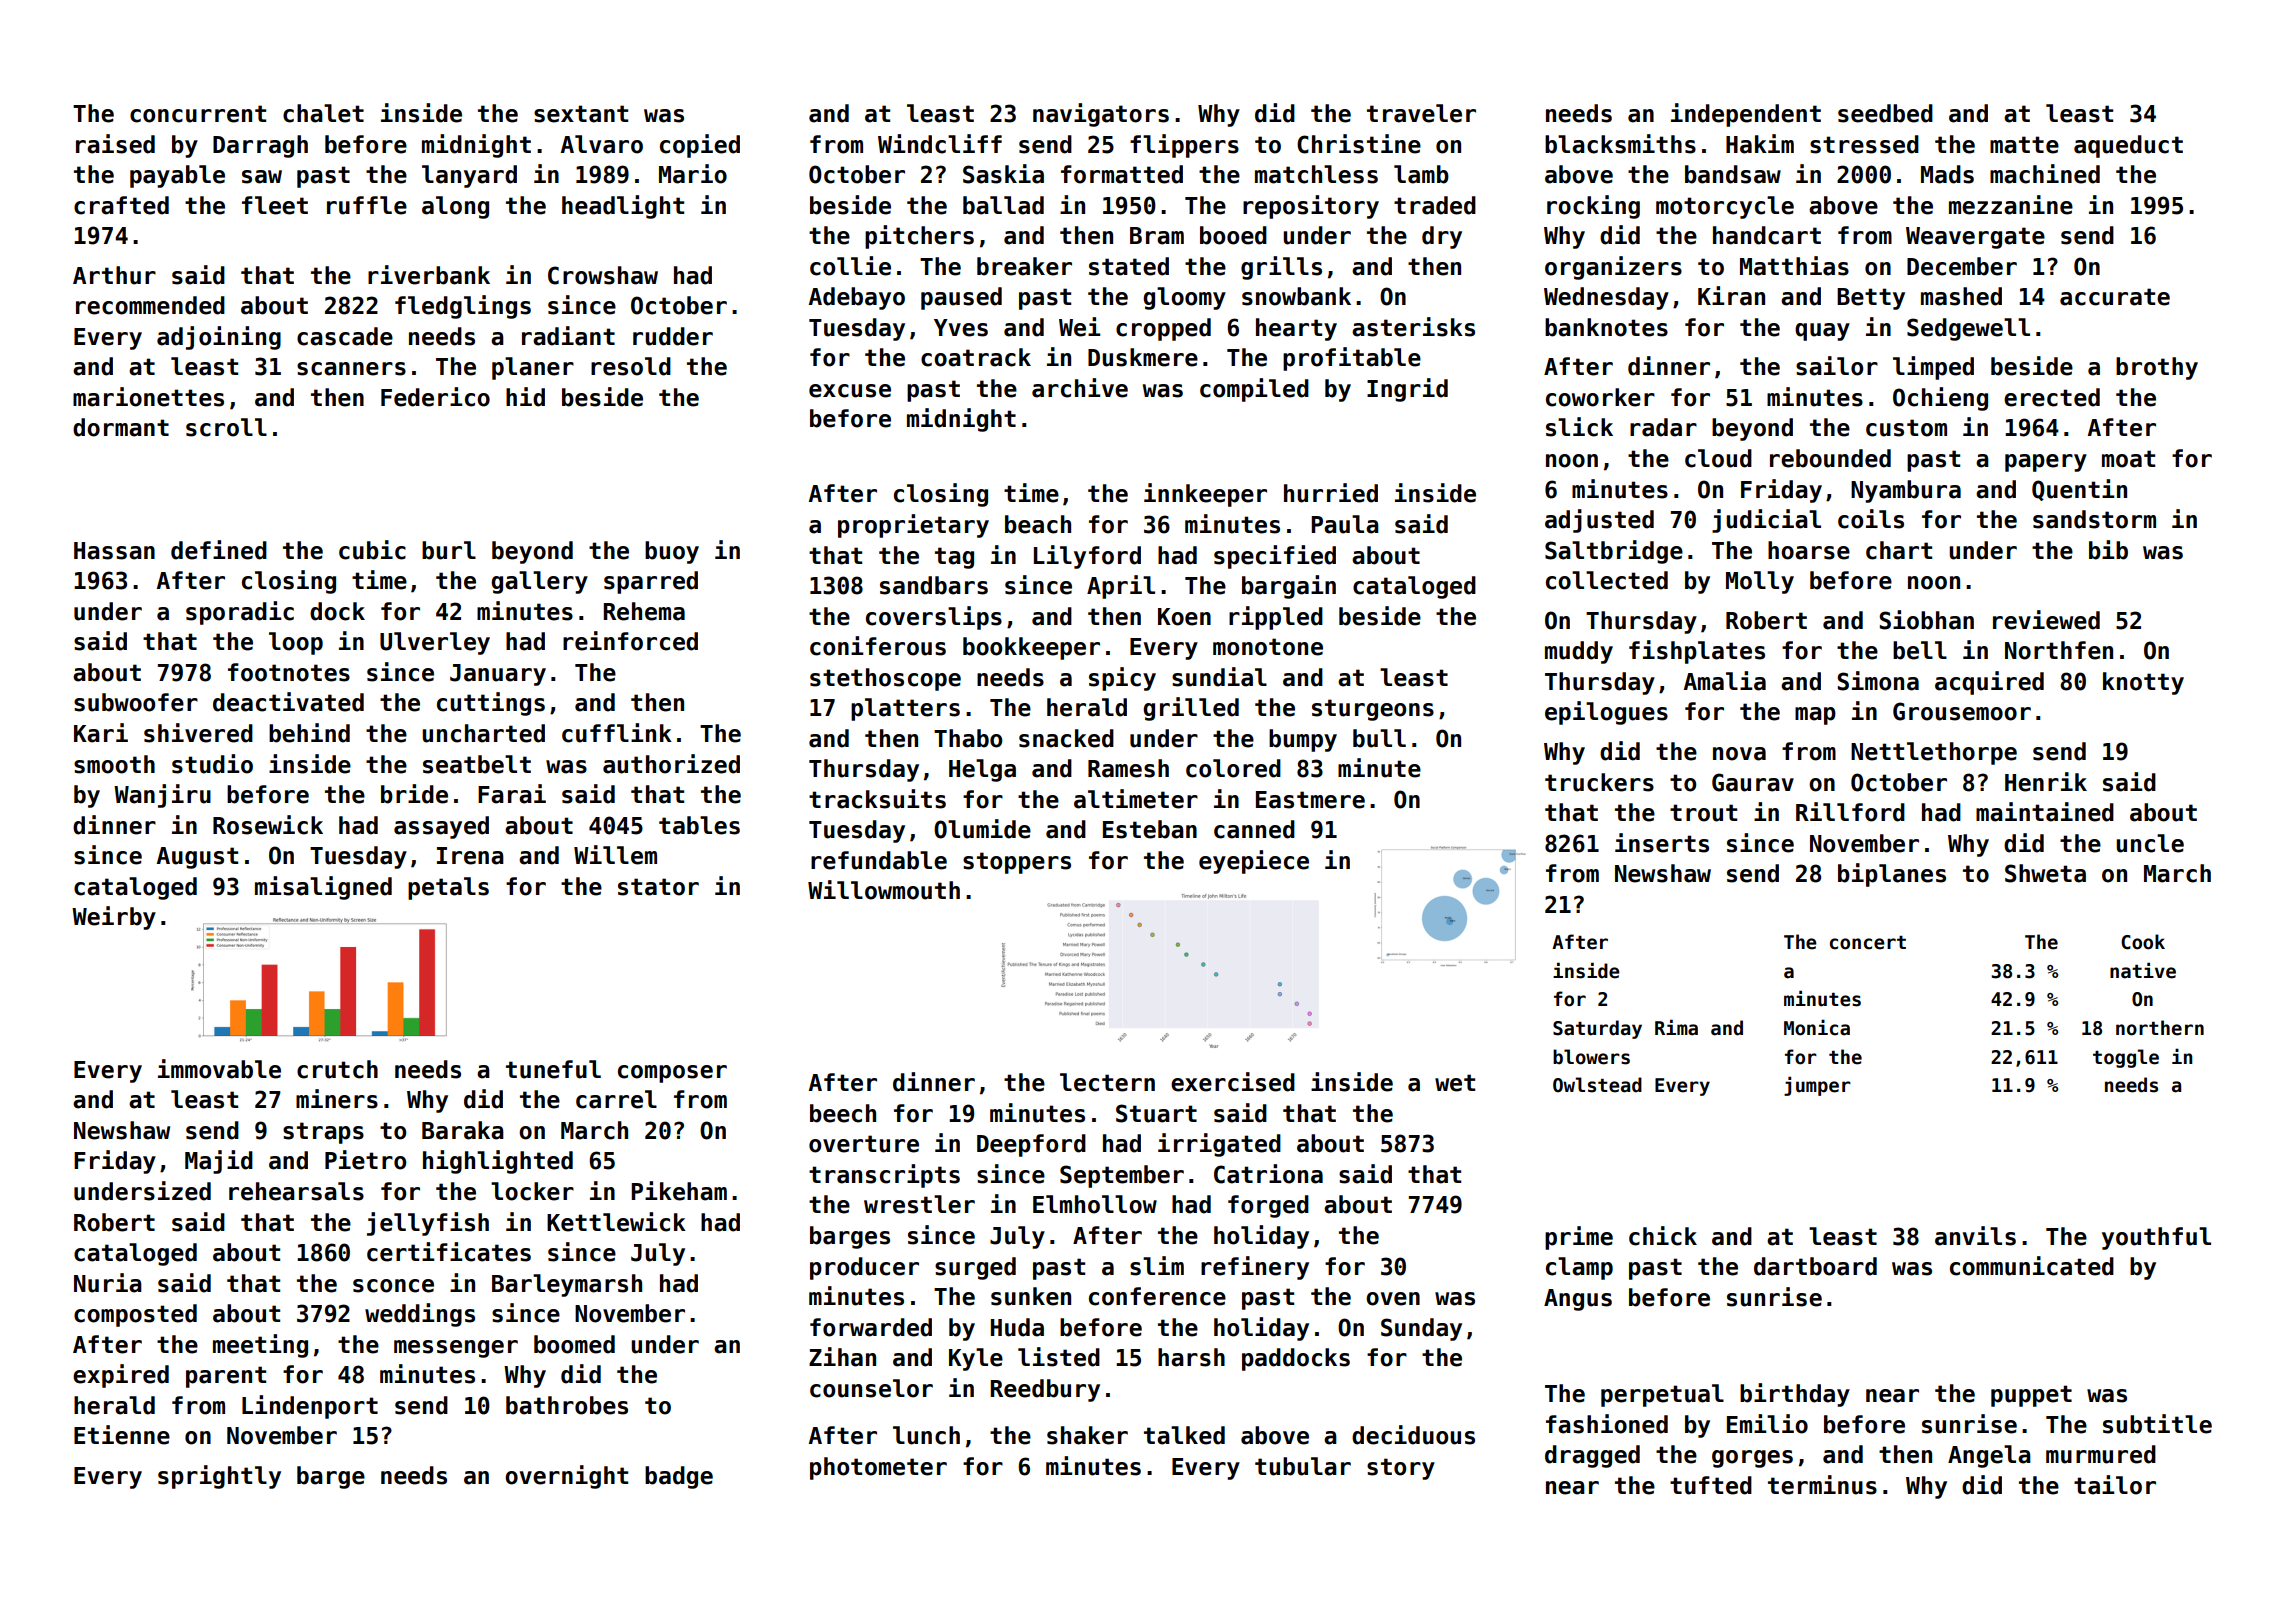  What do you see at coordinates (574, 1344) in the page?
I see `boomed` at bounding box center [574, 1344].
